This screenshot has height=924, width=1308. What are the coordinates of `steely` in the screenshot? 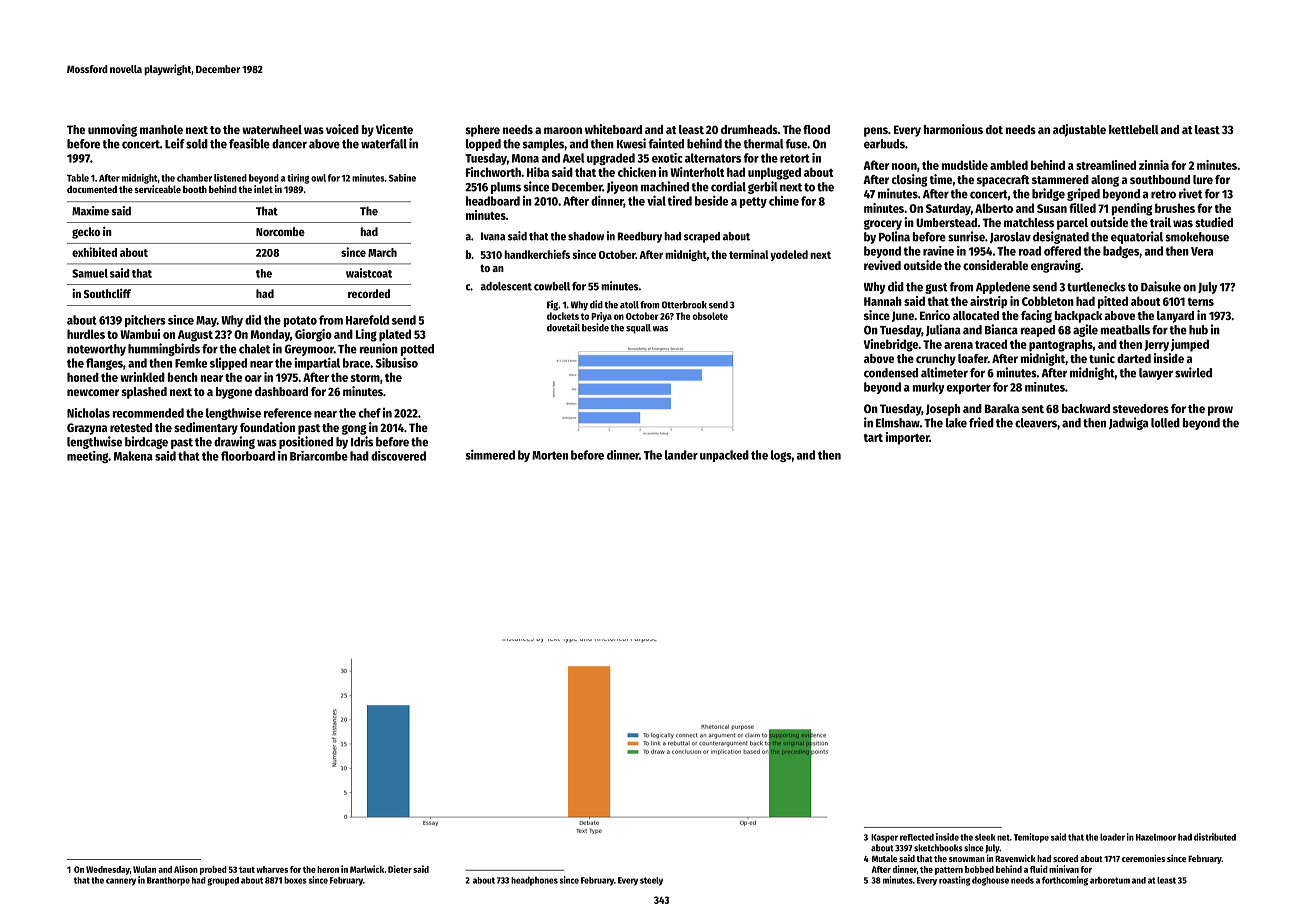 It's located at (651, 881).
